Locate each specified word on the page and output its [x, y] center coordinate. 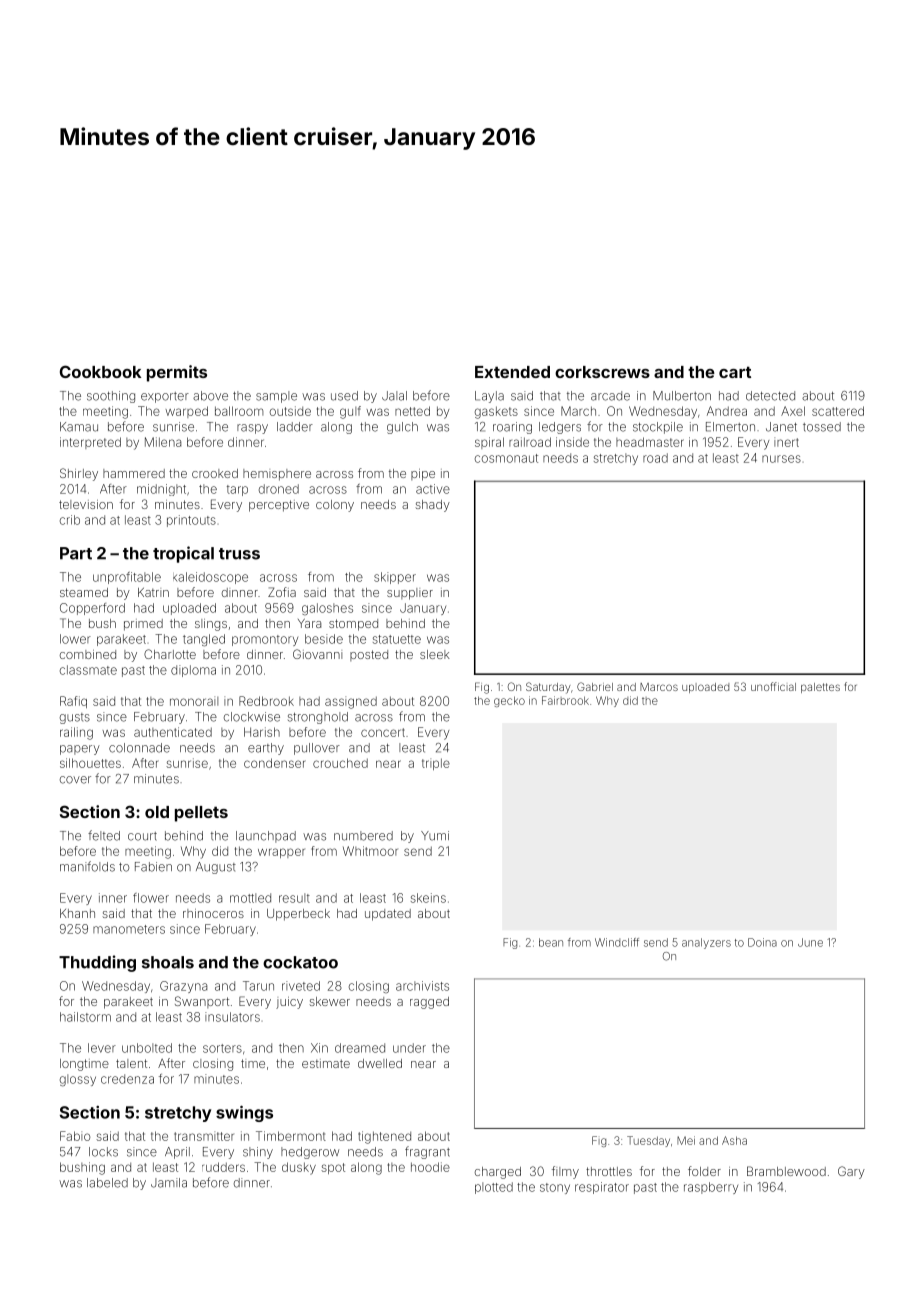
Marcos [659, 687]
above [210, 396]
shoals [168, 962]
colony [335, 506]
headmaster [650, 442]
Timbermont [291, 1136]
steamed [84, 592]
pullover [317, 749]
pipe [423, 475]
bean [551, 942]
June [810, 942]
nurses [781, 459]
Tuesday [648, 1141]
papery [80, 750]
